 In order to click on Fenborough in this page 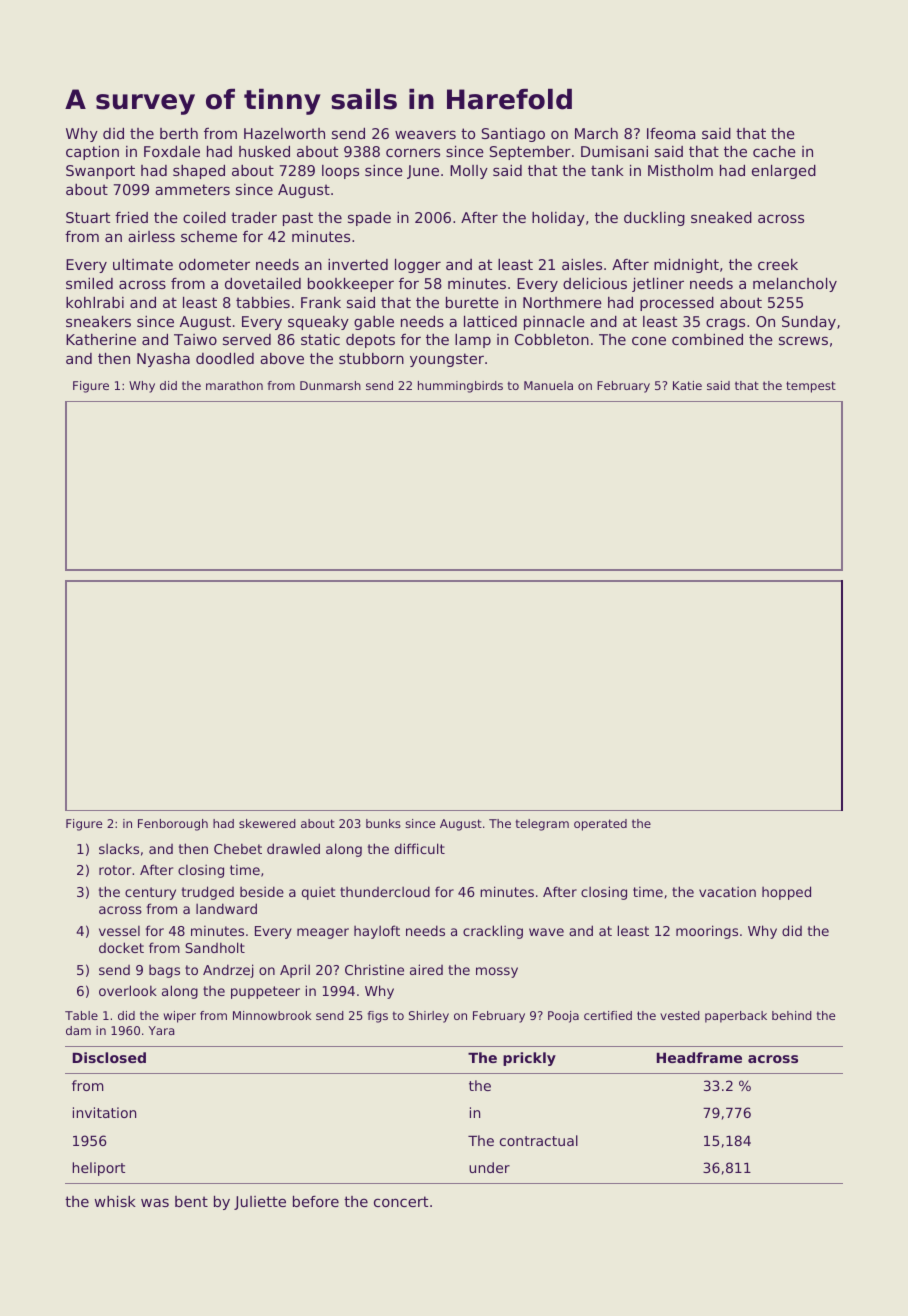, I will do `click(173, 825)`.
